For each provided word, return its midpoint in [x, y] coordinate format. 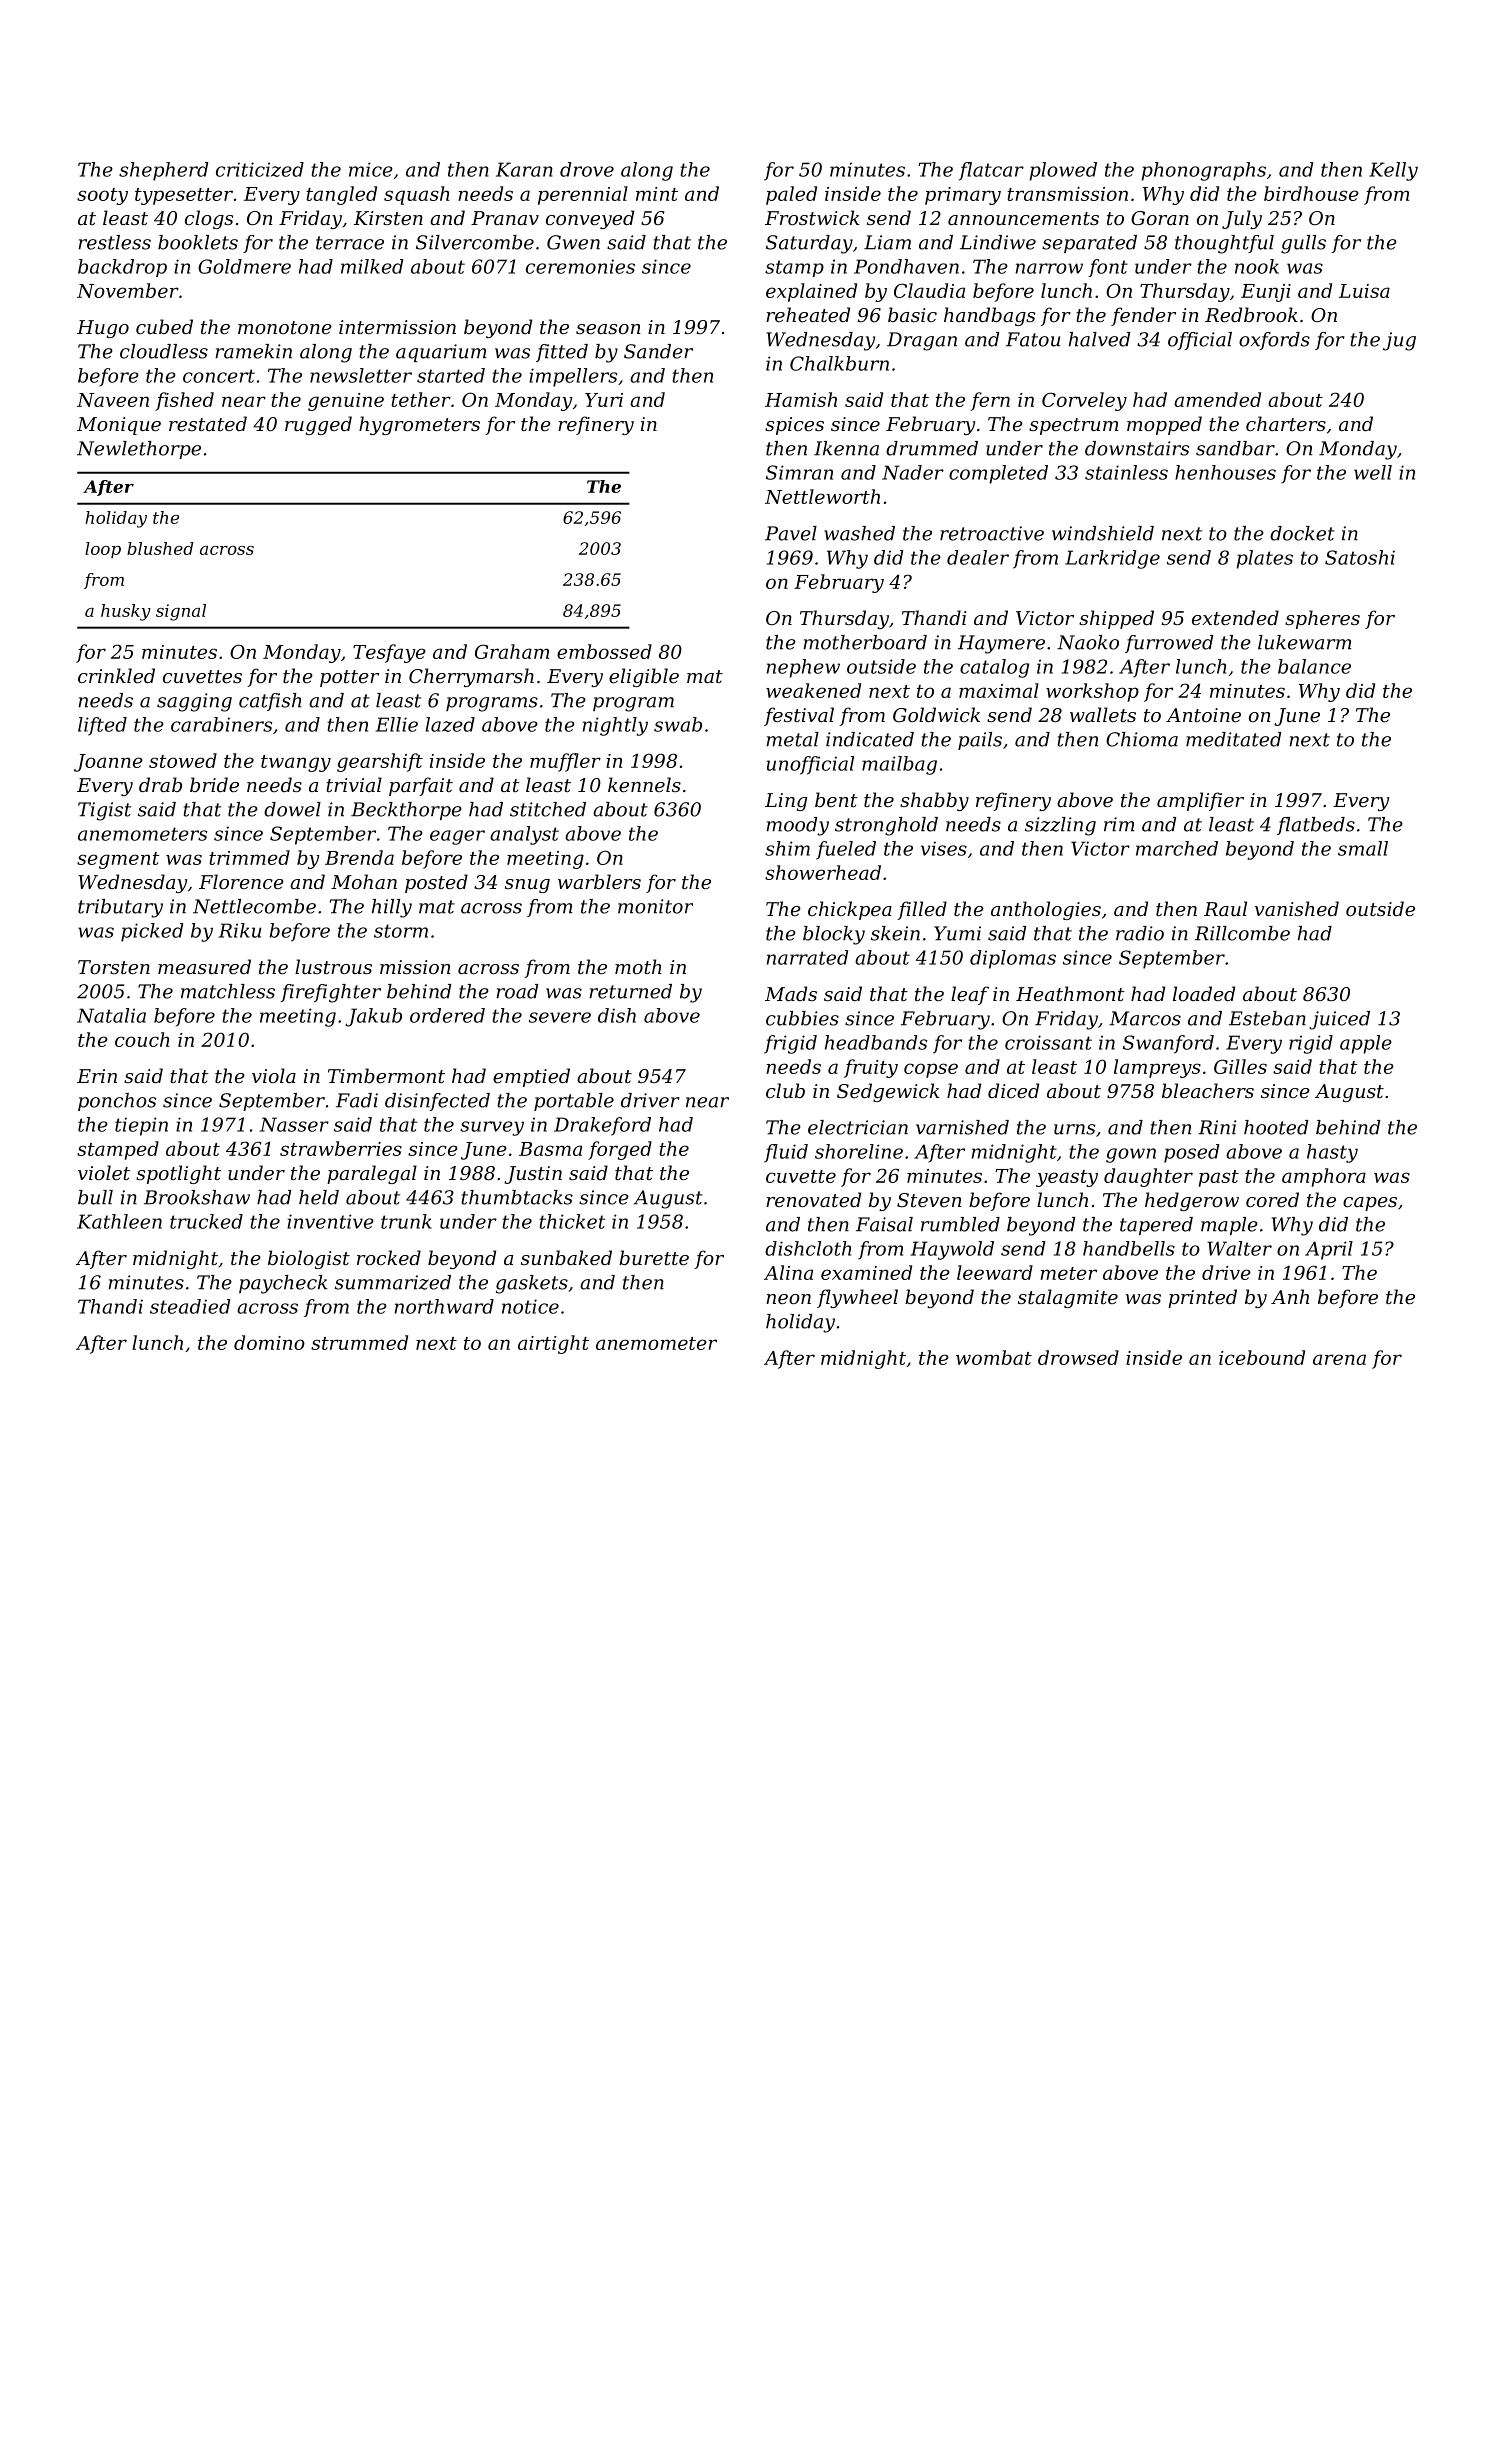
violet [104, 1172]
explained [811, 292]
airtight [553, 1344]
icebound [1262, 1357]
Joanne [108, 763]
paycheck [283, 1284]
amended [1217, 399]
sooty [102, 196]
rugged [318, 425]
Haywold [952, 1250]
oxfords [1274, 341]
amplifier [1200, 801]
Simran [799, 472]
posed [1191, 1153]
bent [836, 799]
